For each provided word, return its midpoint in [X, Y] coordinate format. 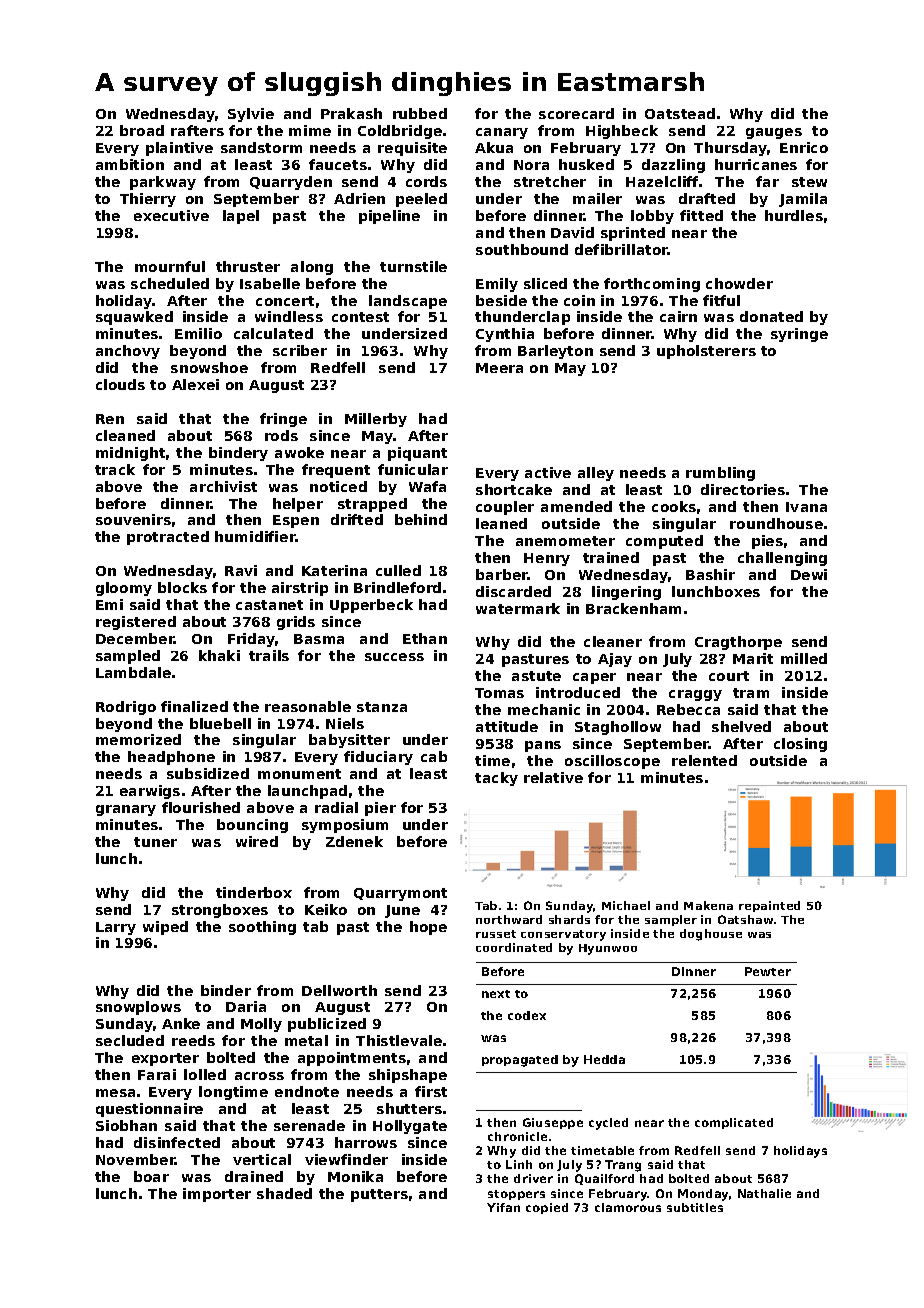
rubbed [420, 113]
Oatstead [680, 113]
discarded [513, 591]
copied [547, 1208]
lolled [205, 1074]
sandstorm [261, 147]
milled [804, 658]
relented [704, 760]
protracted [168, 538]
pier [380, 809]
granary [126, 810]
